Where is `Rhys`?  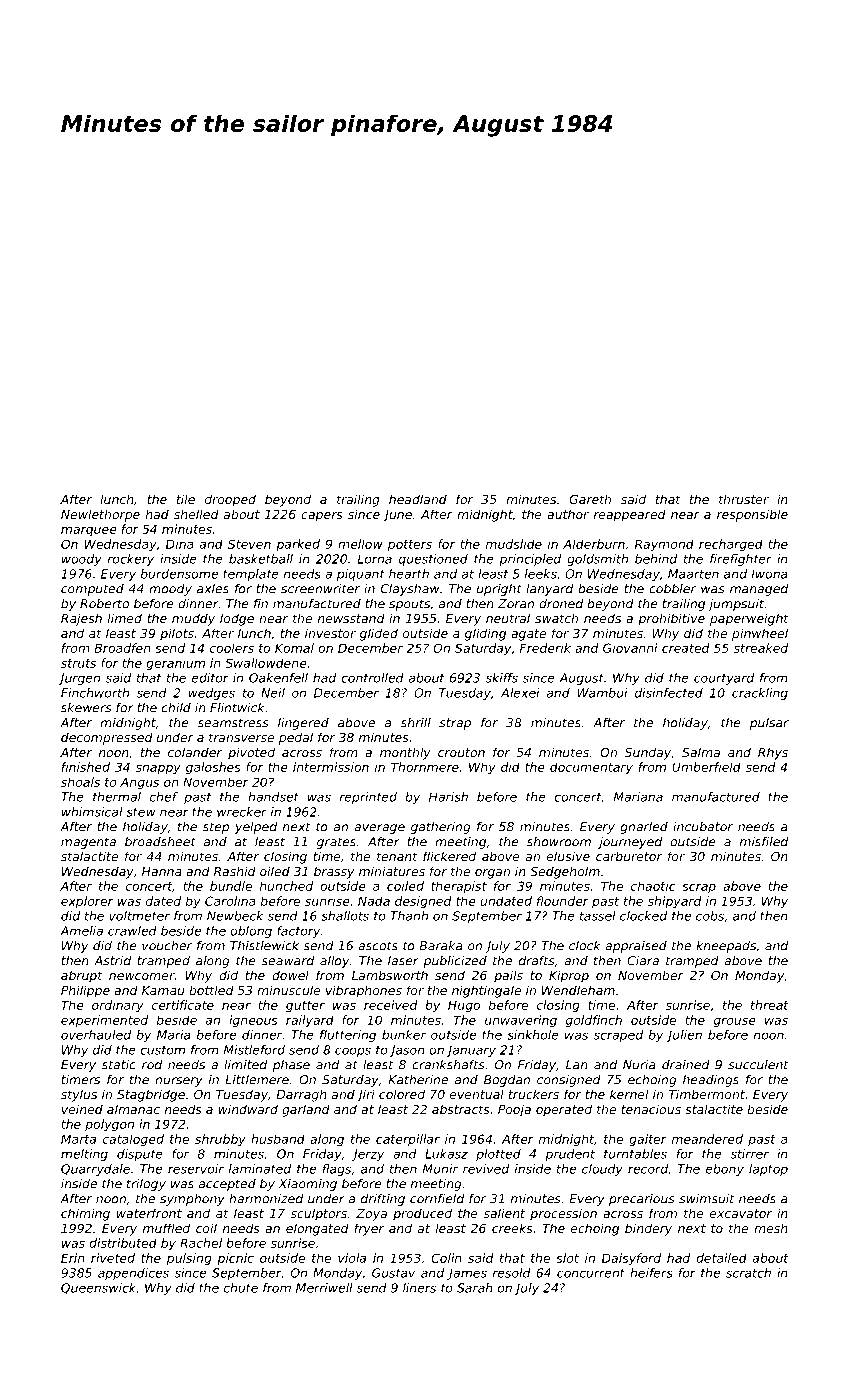
Rhys is located at coordinates (773, 753).
